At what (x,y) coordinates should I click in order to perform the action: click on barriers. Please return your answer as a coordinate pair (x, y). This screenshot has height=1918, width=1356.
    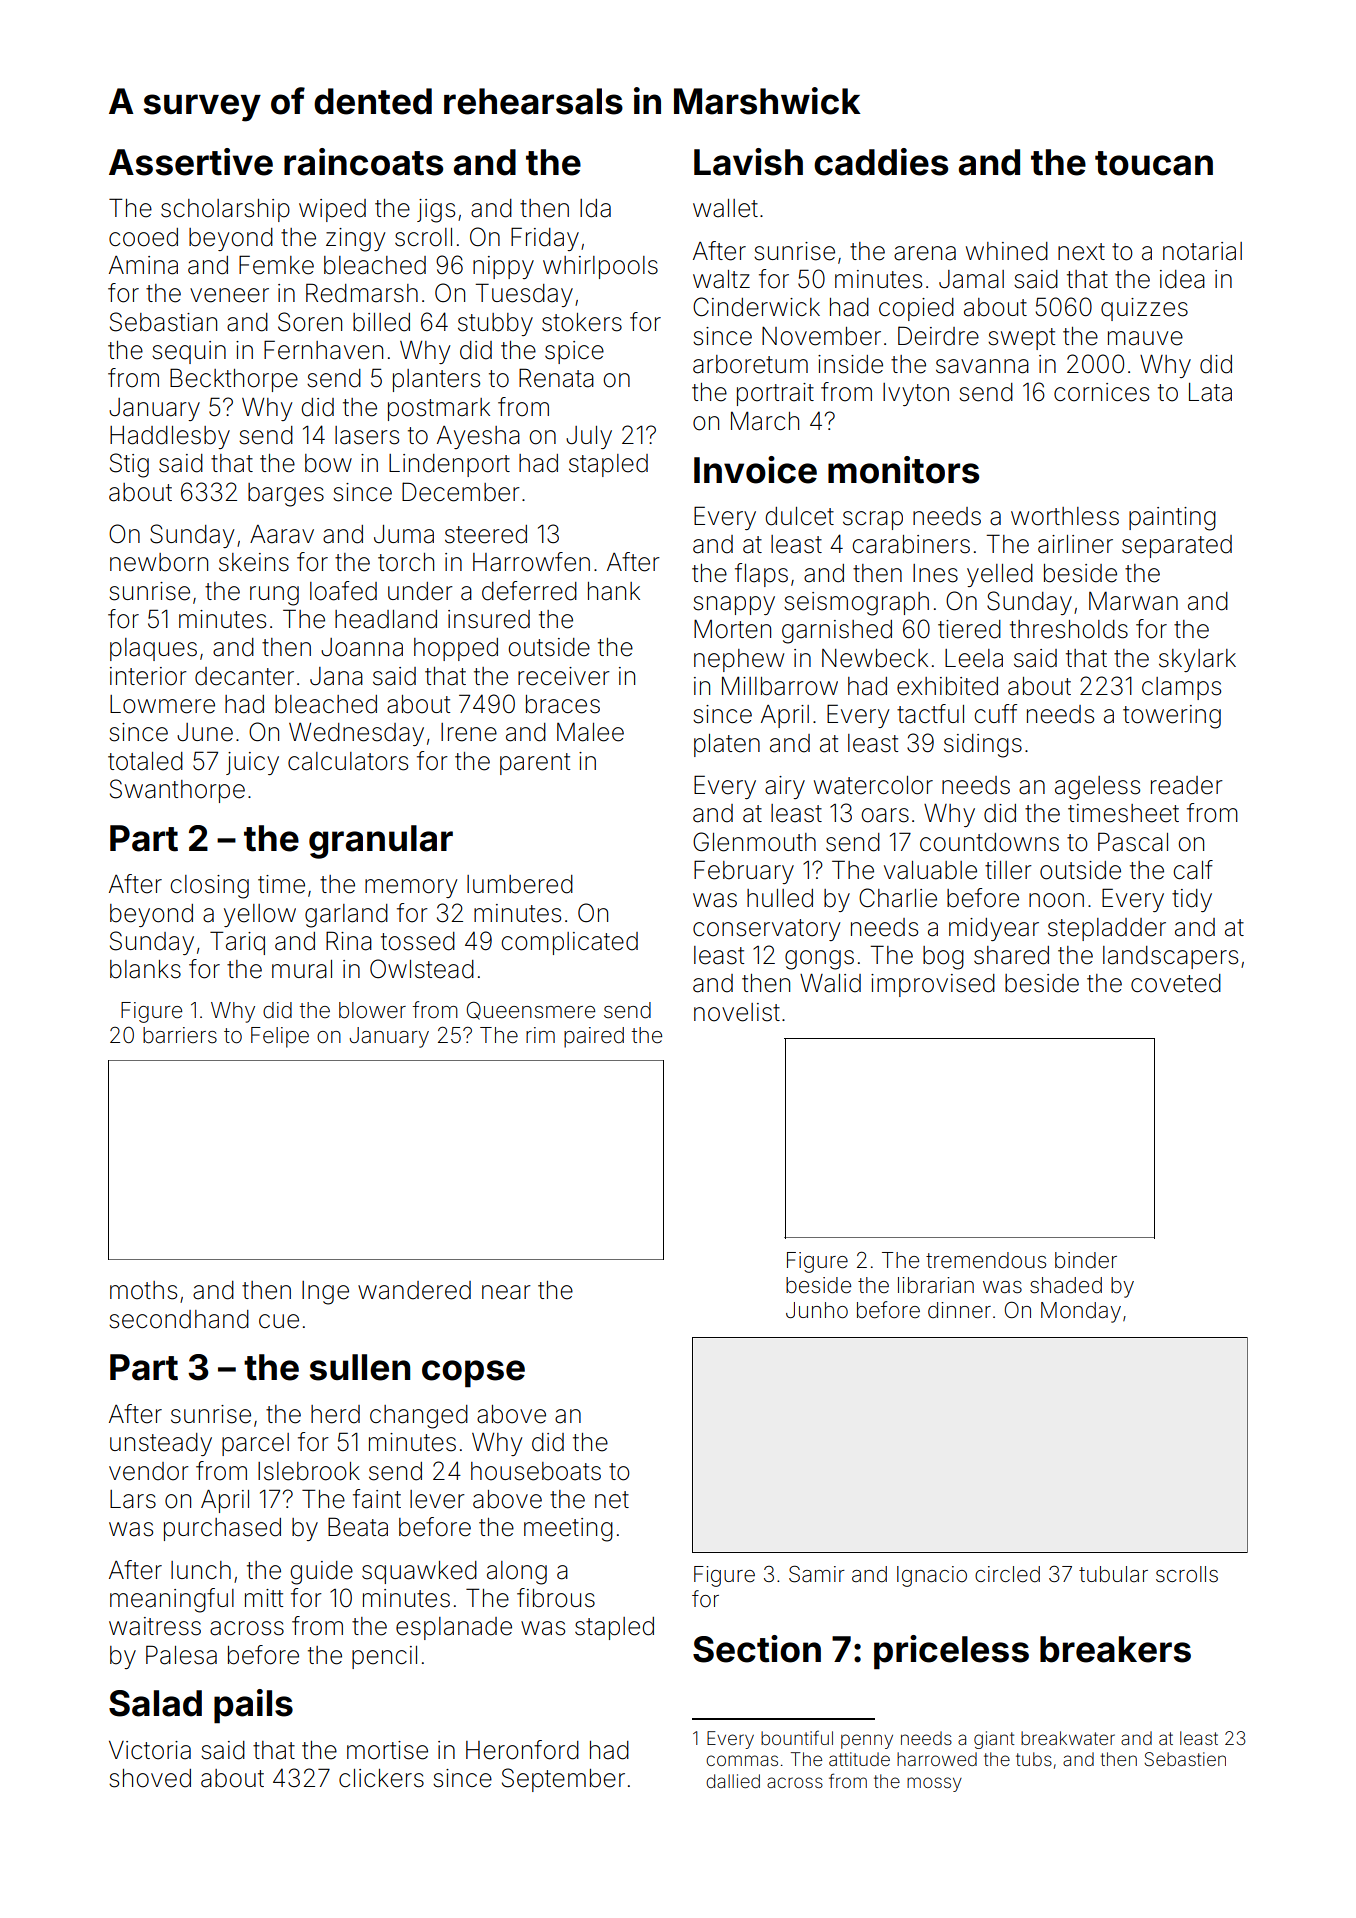
    Looking at the image, I should click on (180, 1035).
